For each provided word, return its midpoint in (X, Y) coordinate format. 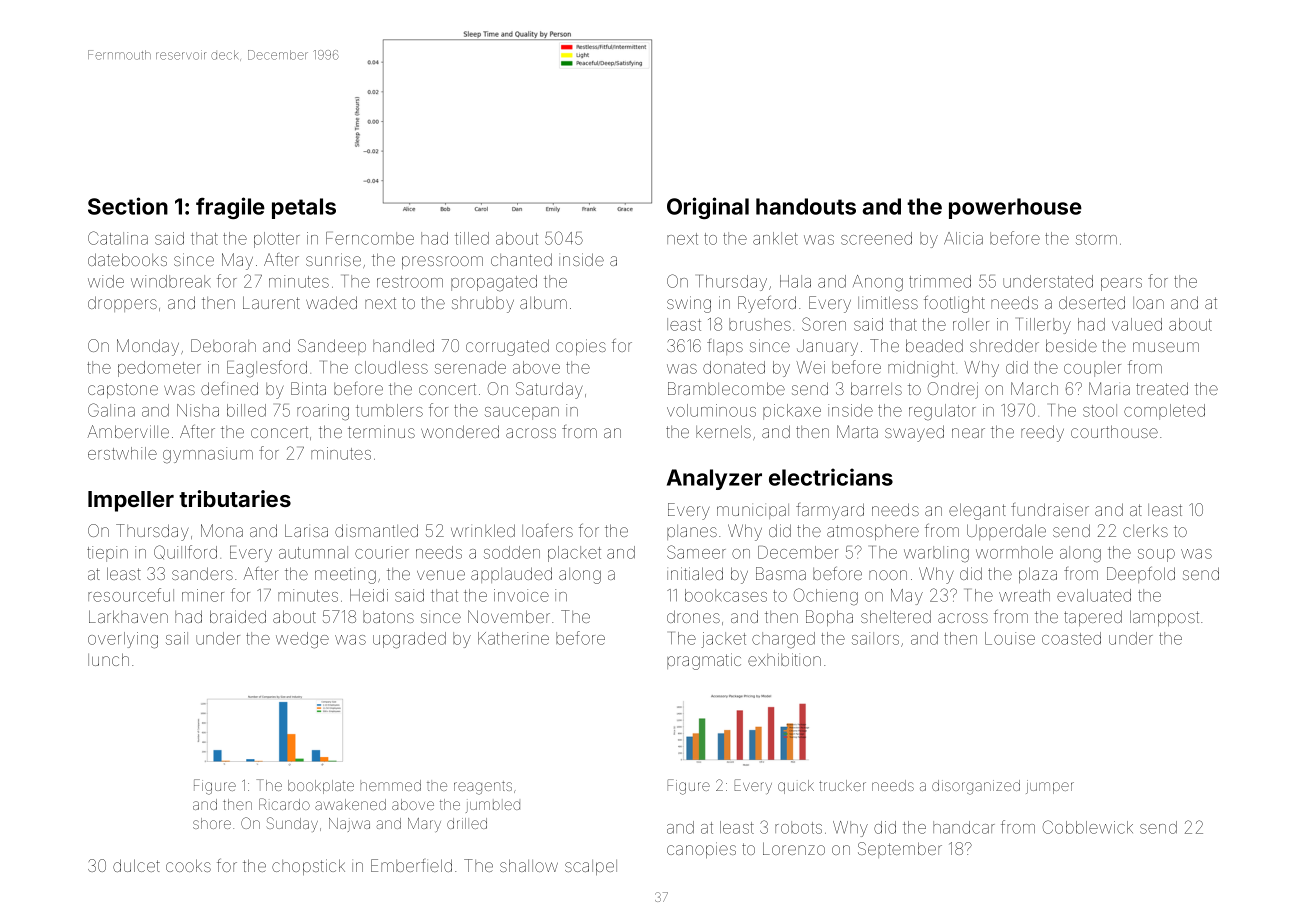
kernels (723, 431)
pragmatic (704, 661)
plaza (1038, 575)
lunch (108, 659)
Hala (795, 281)
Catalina (118, 238)
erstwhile (122, 453)
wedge (302, 640)
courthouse (1114, 431)
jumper (1050, 787)
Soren (824, 324)
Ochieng (826, 596)
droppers (122, 304)
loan (1148, 303)
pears (1121, 284)
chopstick (308, 867)
